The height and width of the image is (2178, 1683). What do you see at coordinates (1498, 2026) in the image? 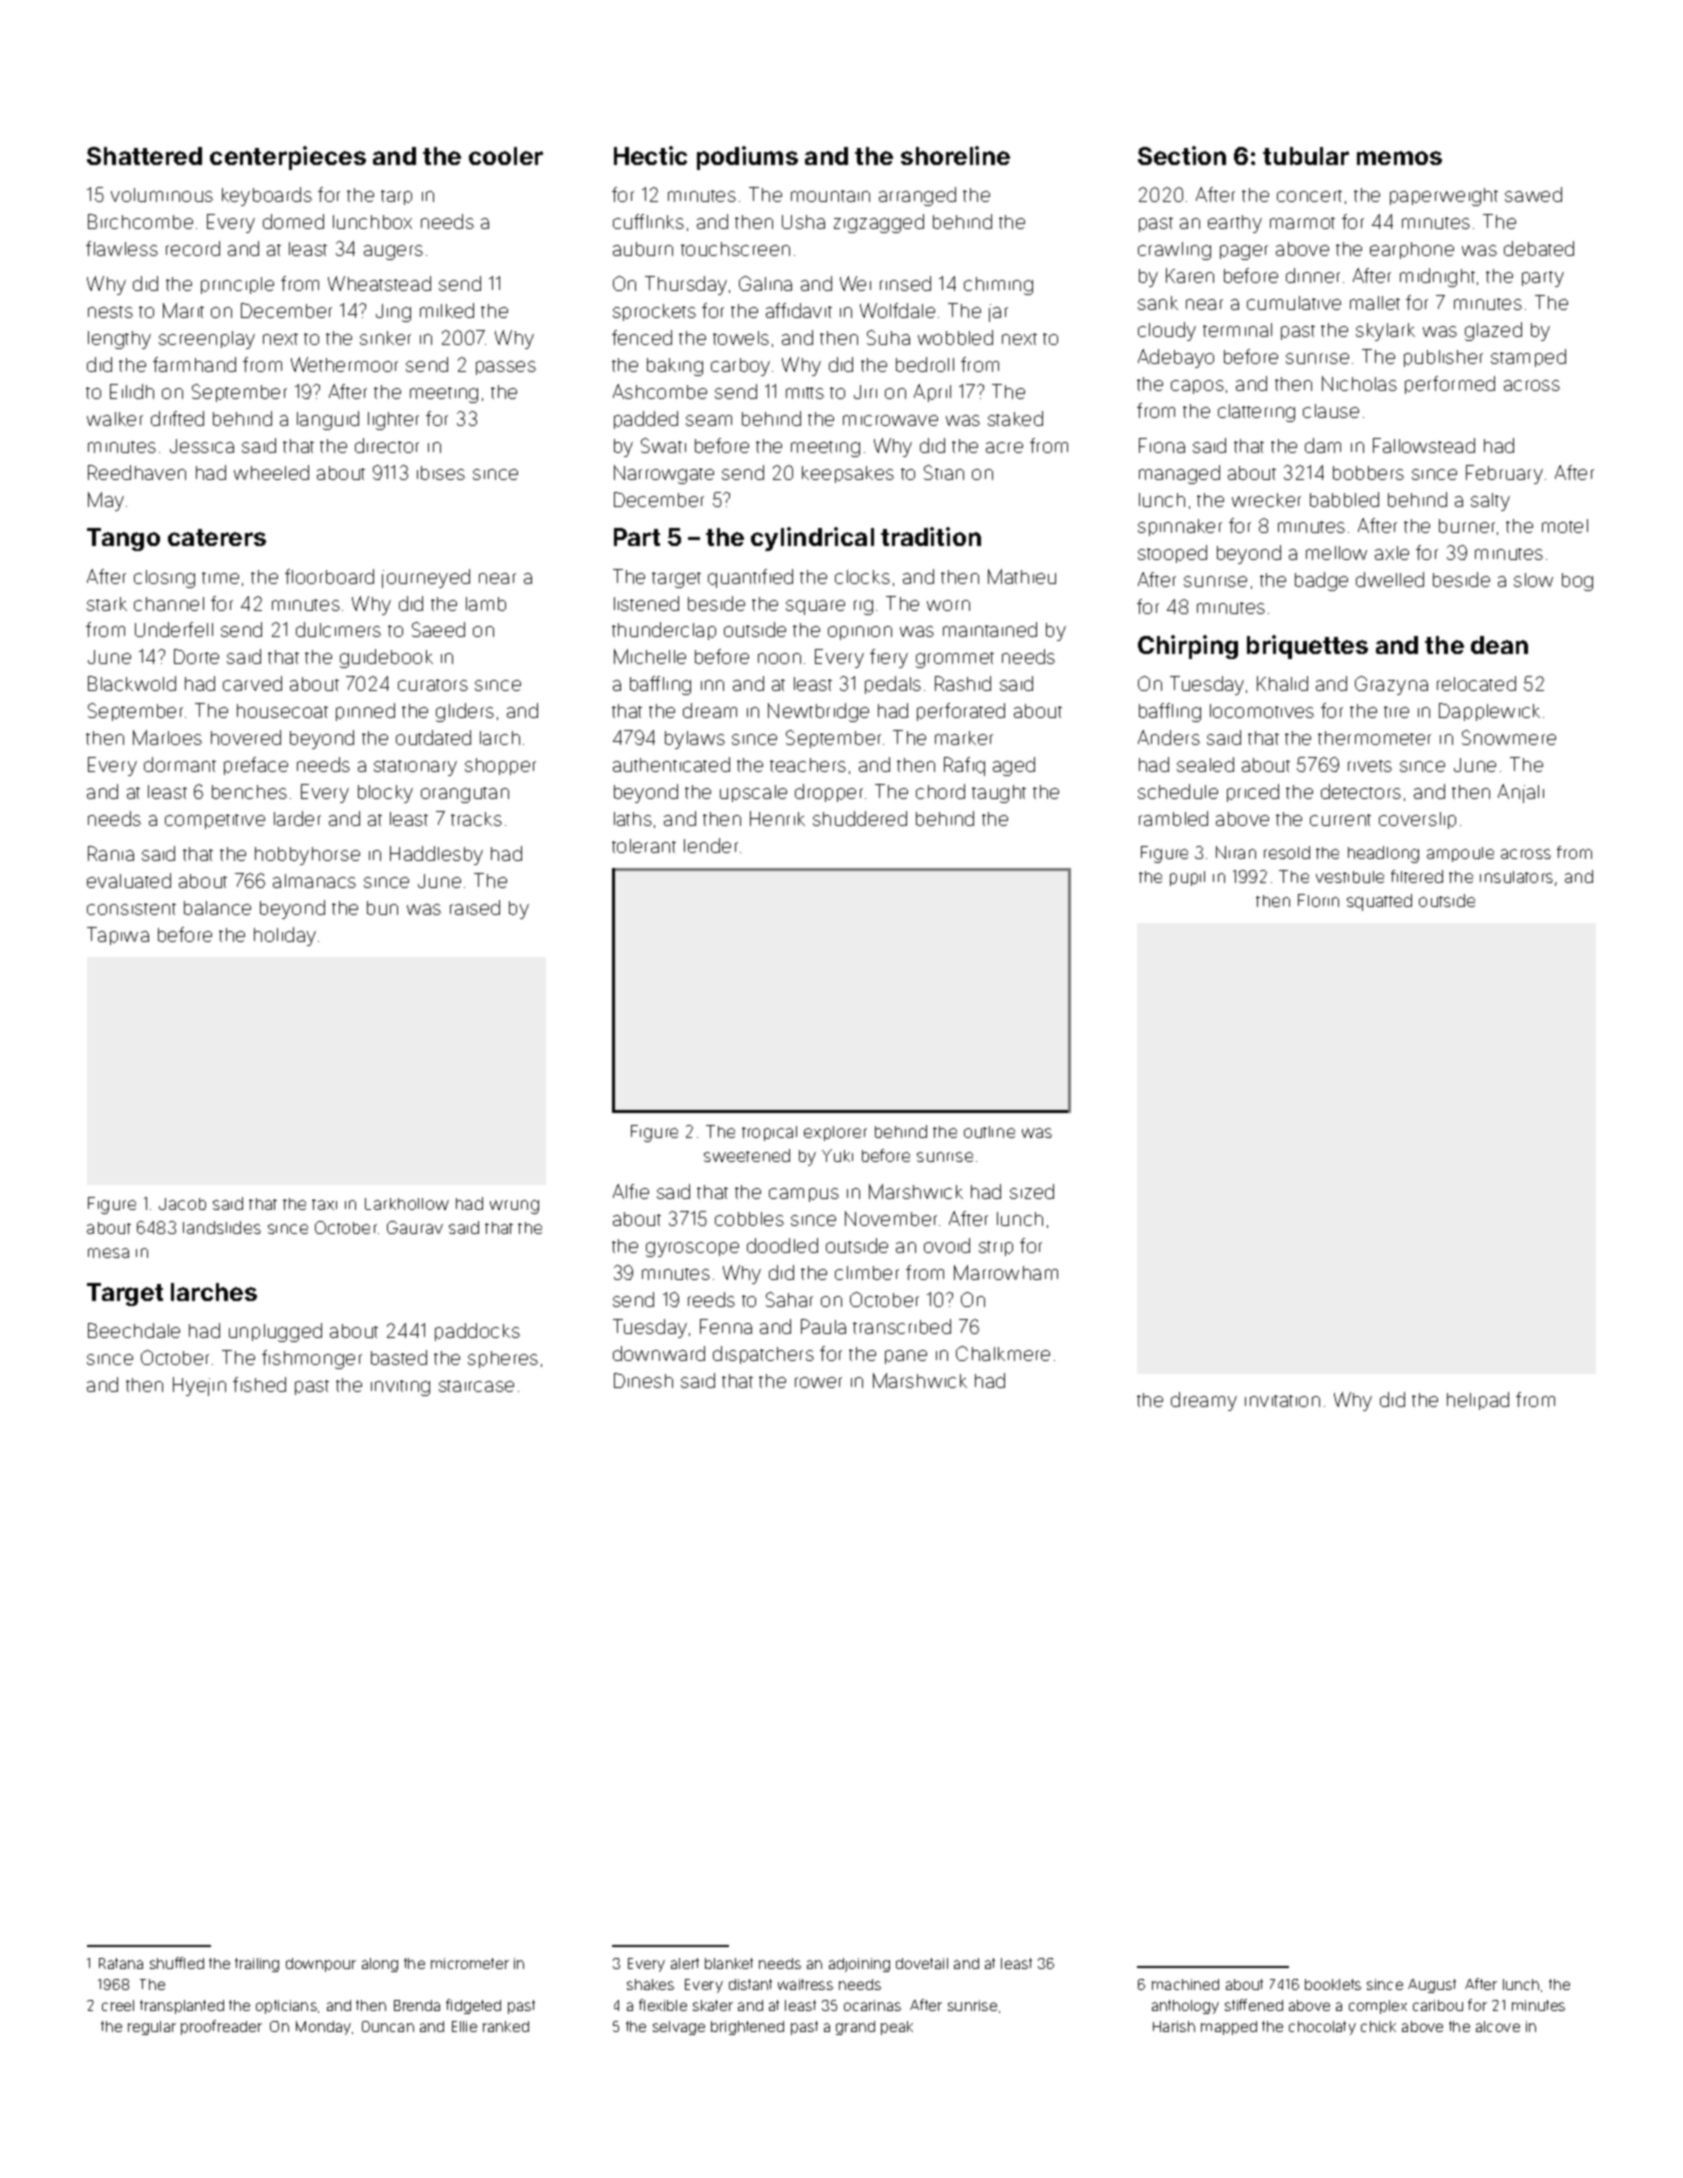
I see `alcove` at bounding box center [1498, 2026].
